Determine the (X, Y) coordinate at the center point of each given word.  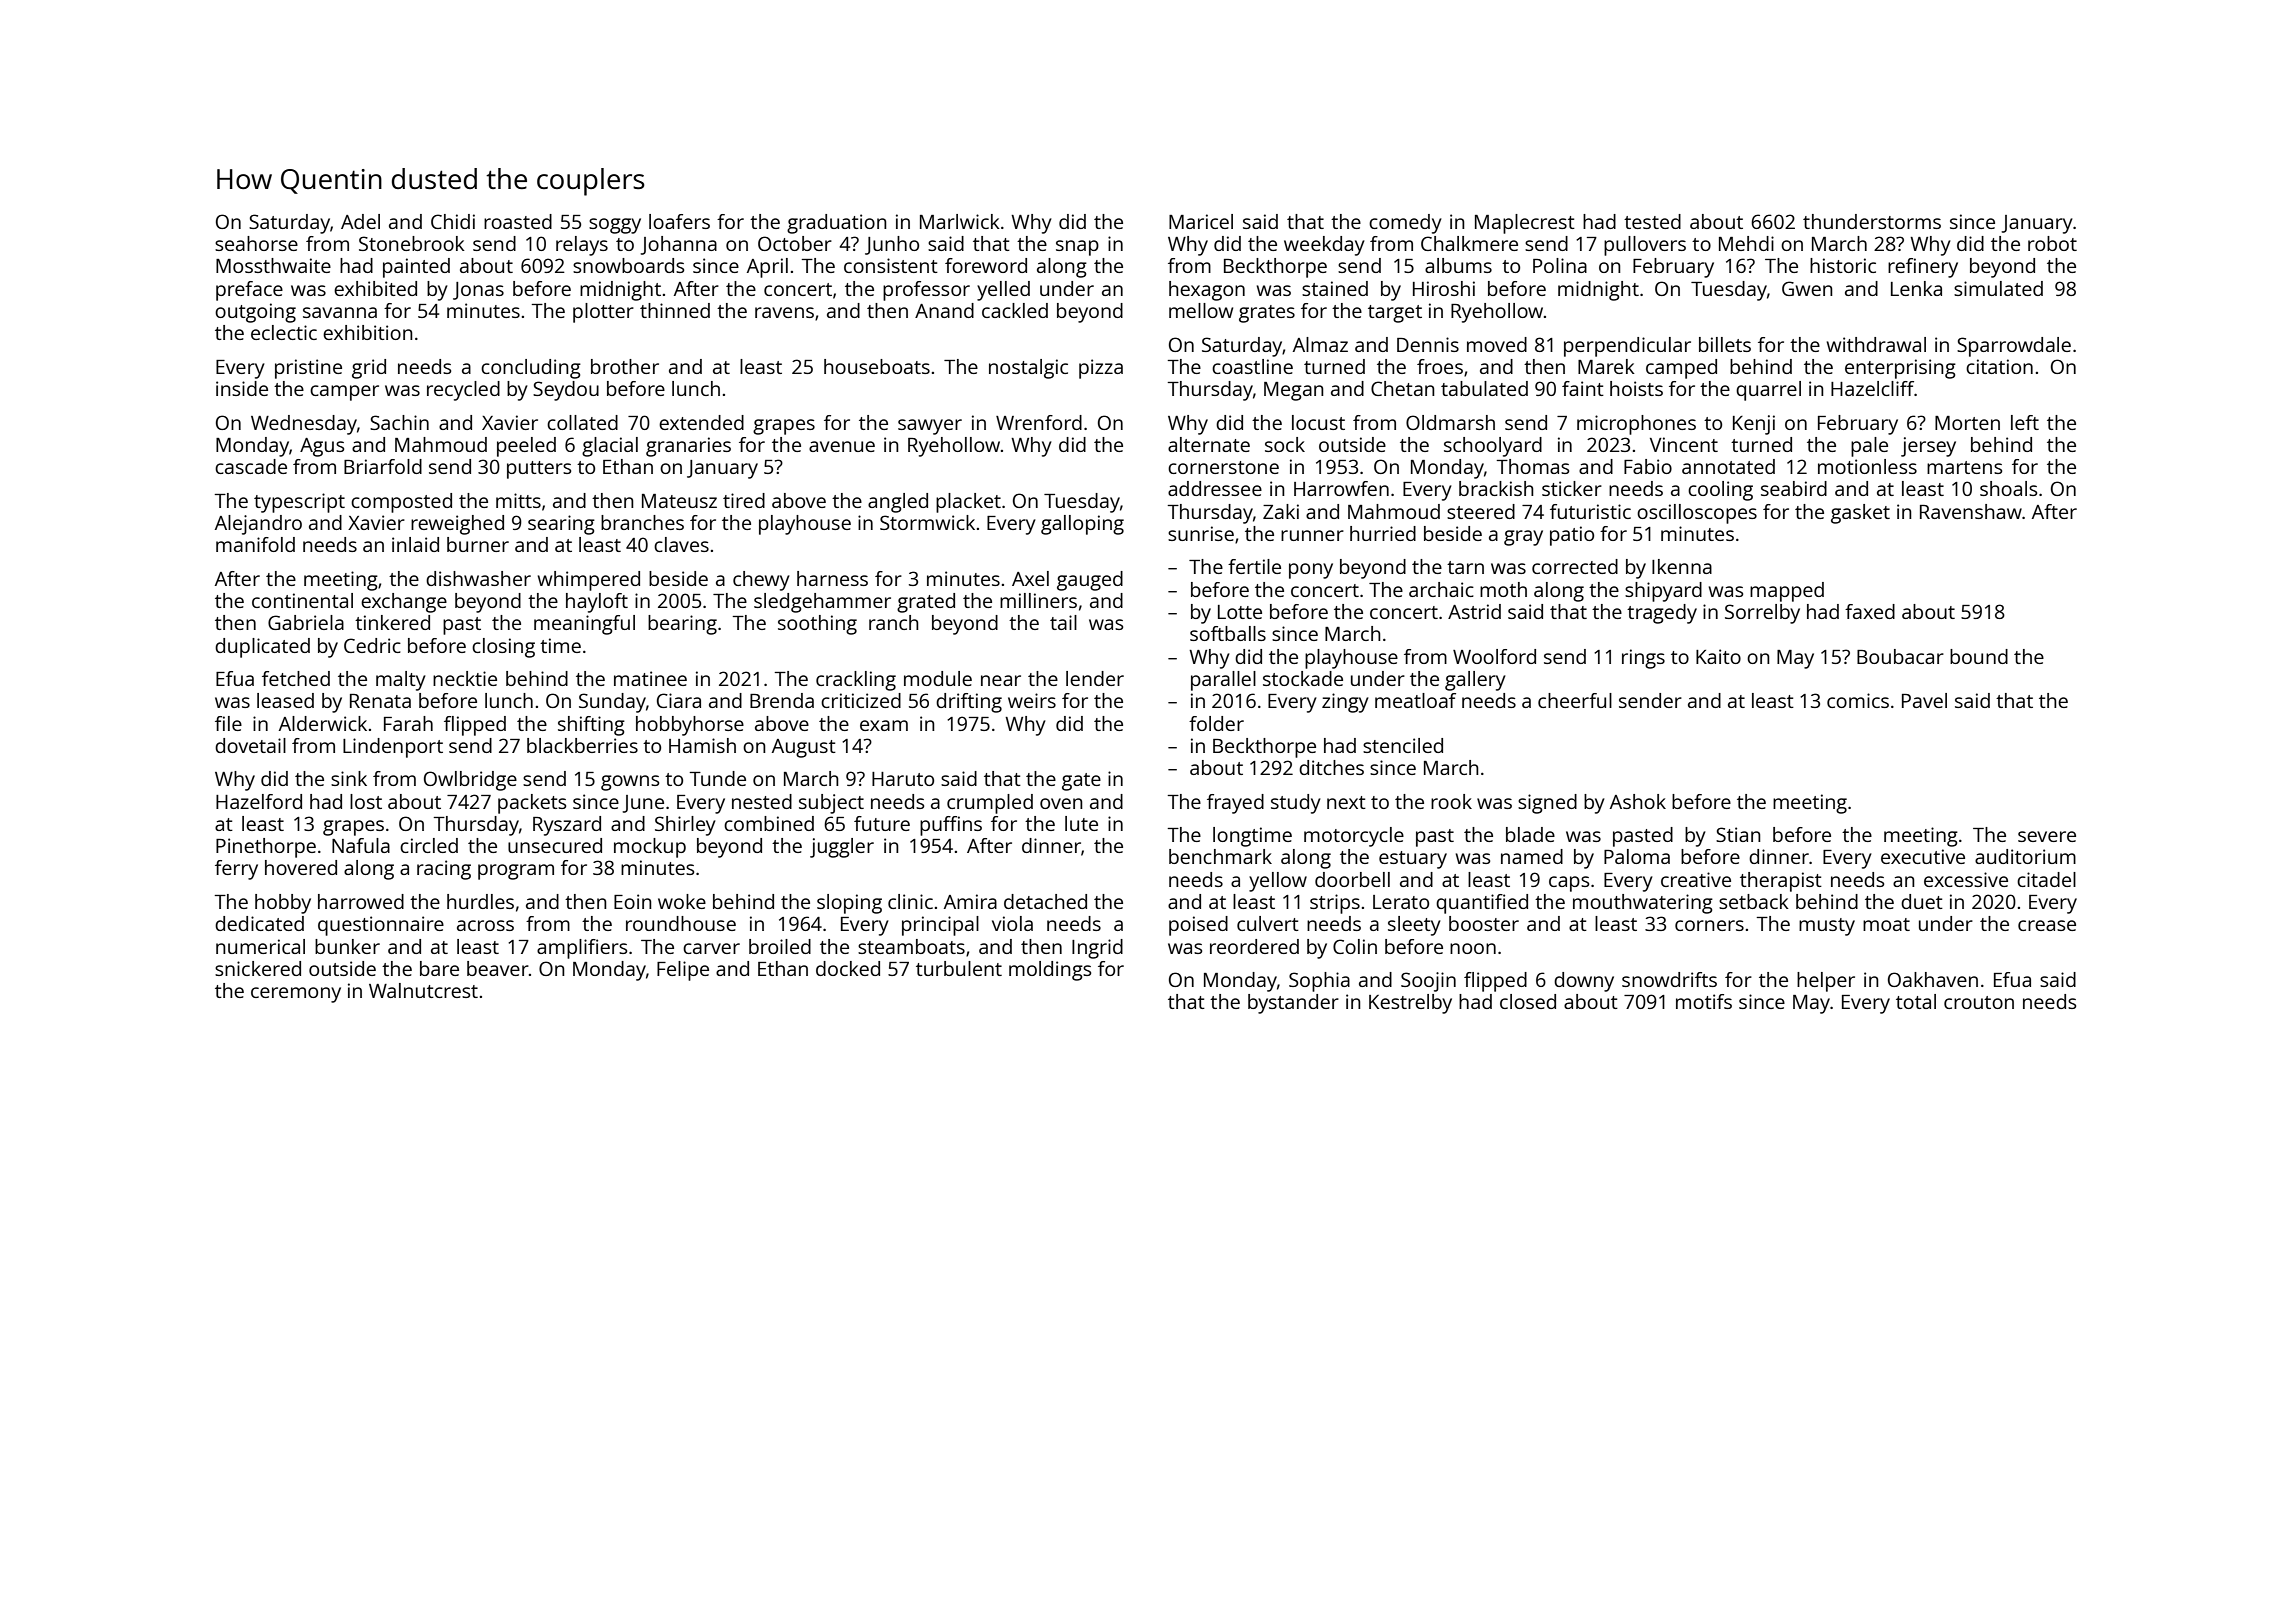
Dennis (1428, 344)
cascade (251, 466)
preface (249, 291)
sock (1285, 444)
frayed (1235, 804)
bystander (1293, 1004)
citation (1999, 366)
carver (711, 948)
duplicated (262, 648)
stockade (1303, 678)
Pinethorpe (266, 848)
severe (2047, 836)
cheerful (1575, 700)
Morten (1967, 423)
